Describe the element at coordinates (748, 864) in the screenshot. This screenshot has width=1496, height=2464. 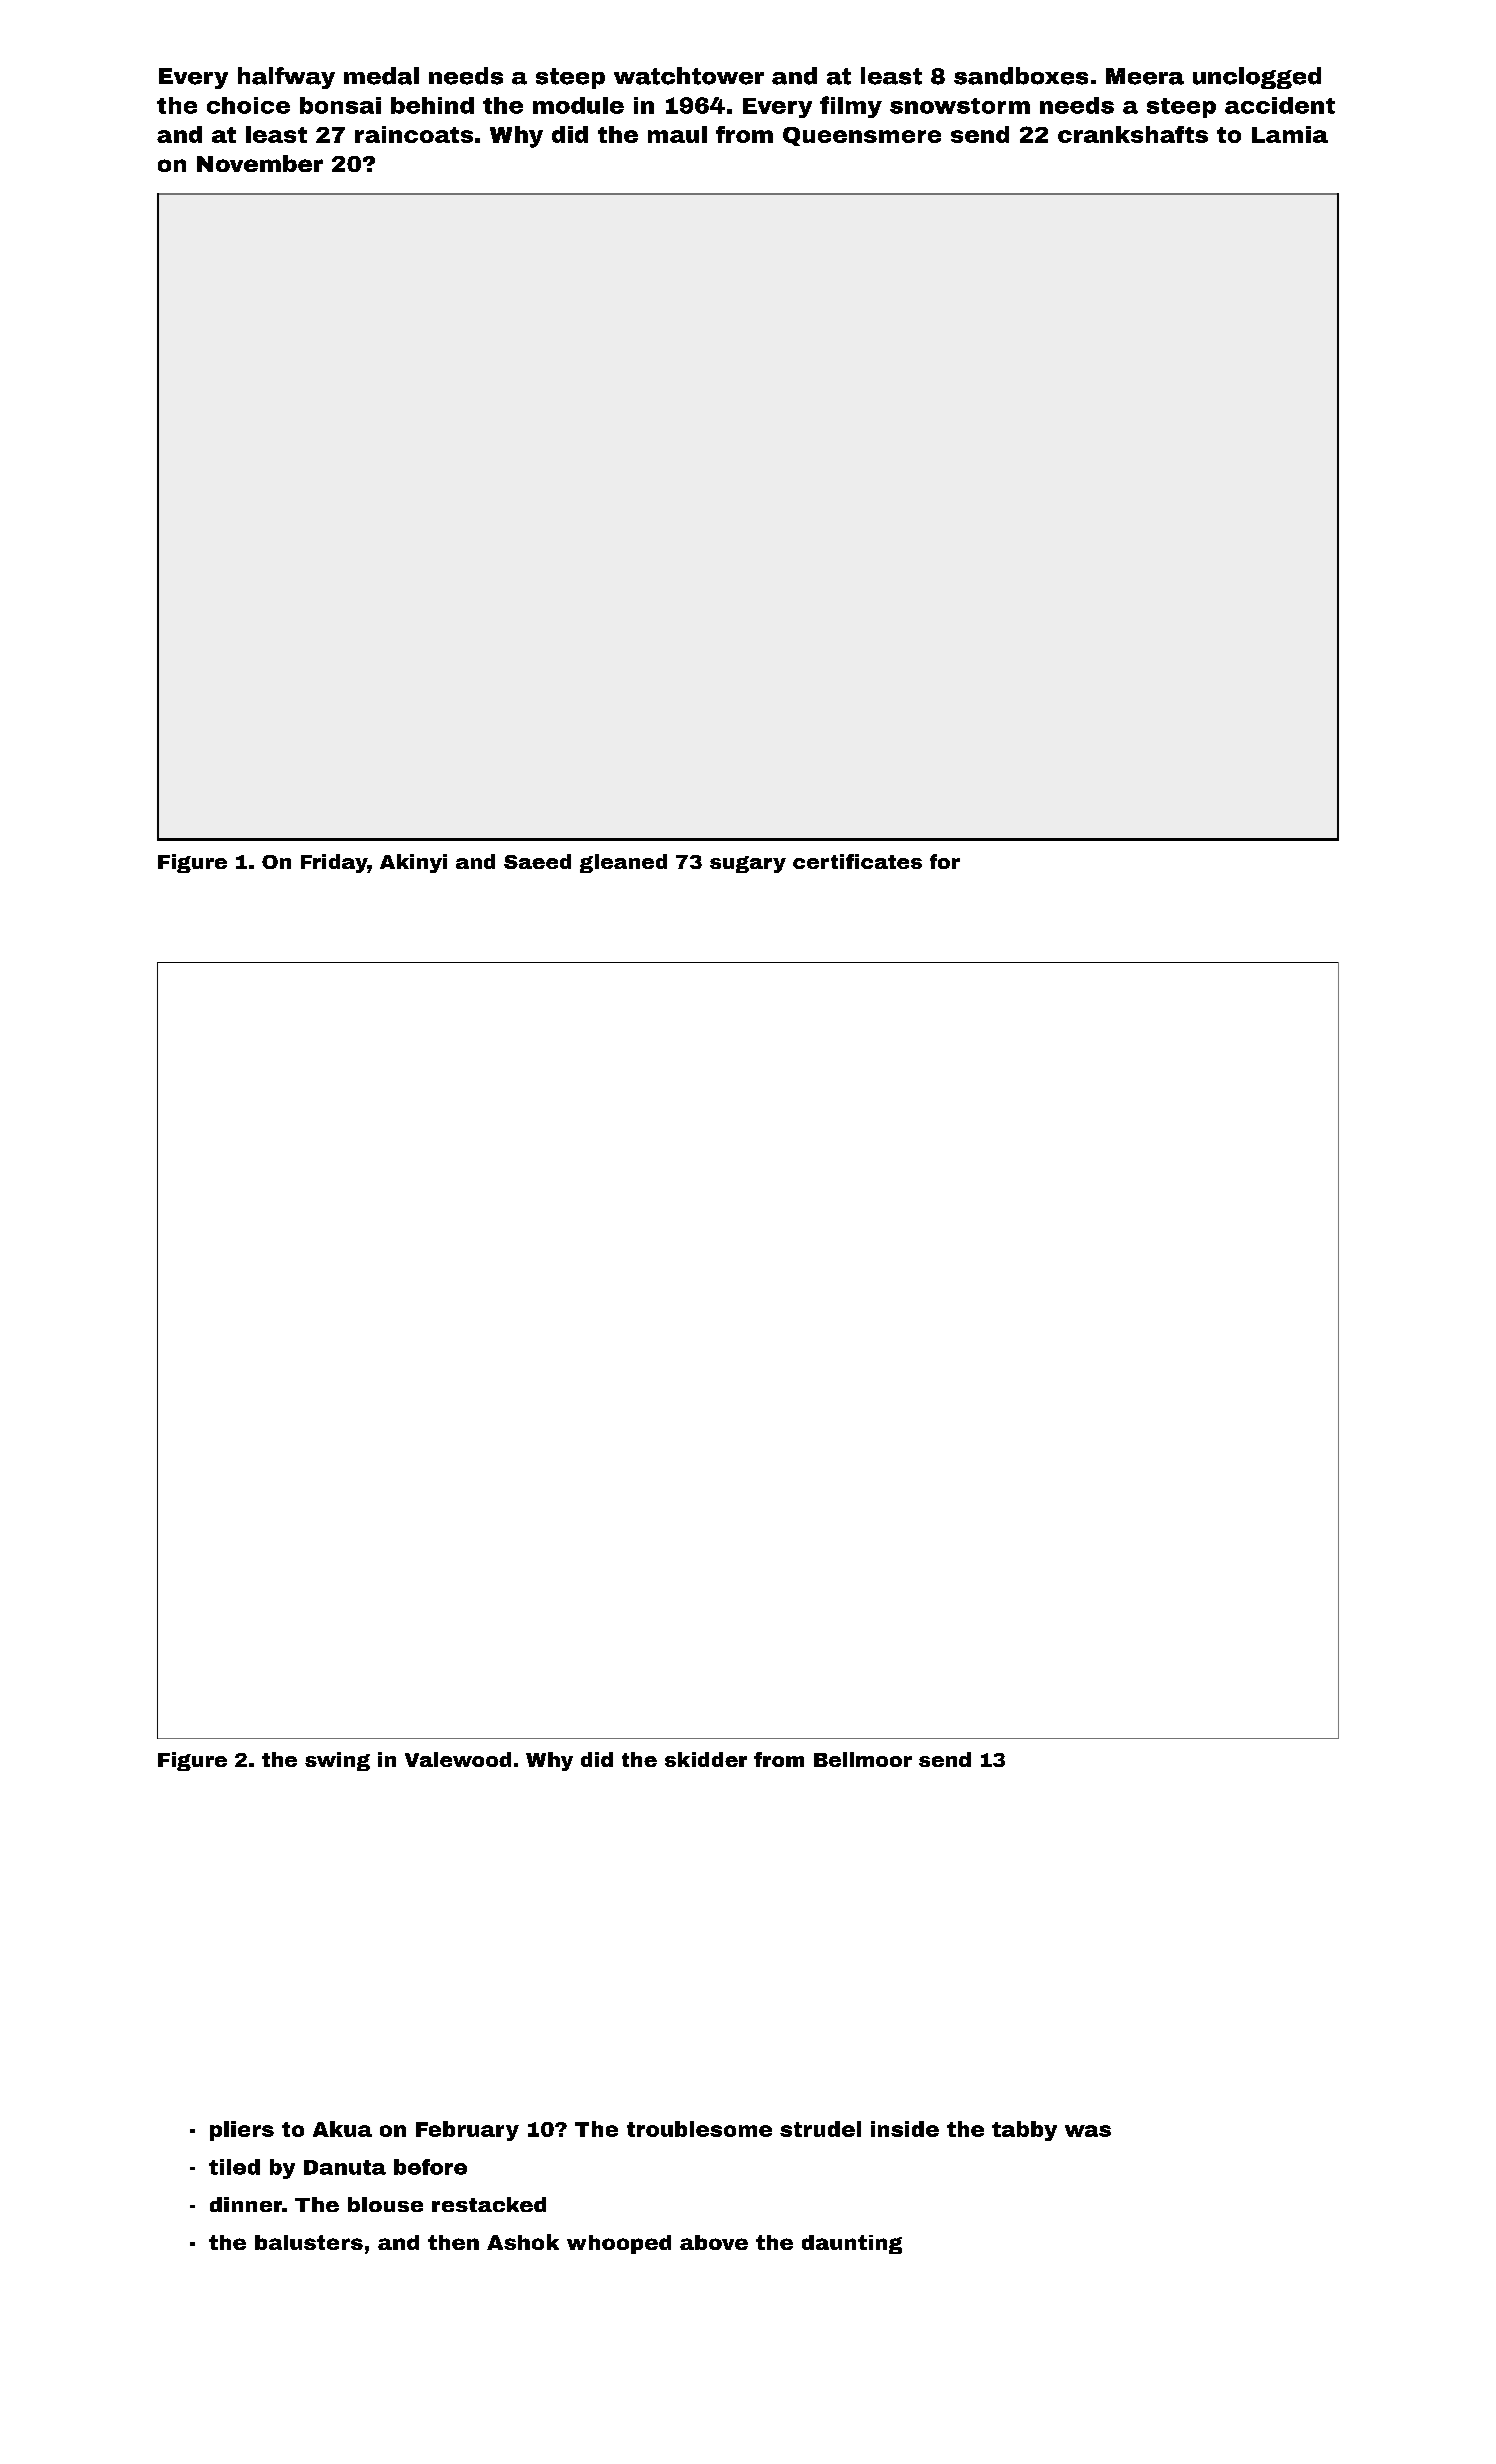
I see `sugary` at that location.
